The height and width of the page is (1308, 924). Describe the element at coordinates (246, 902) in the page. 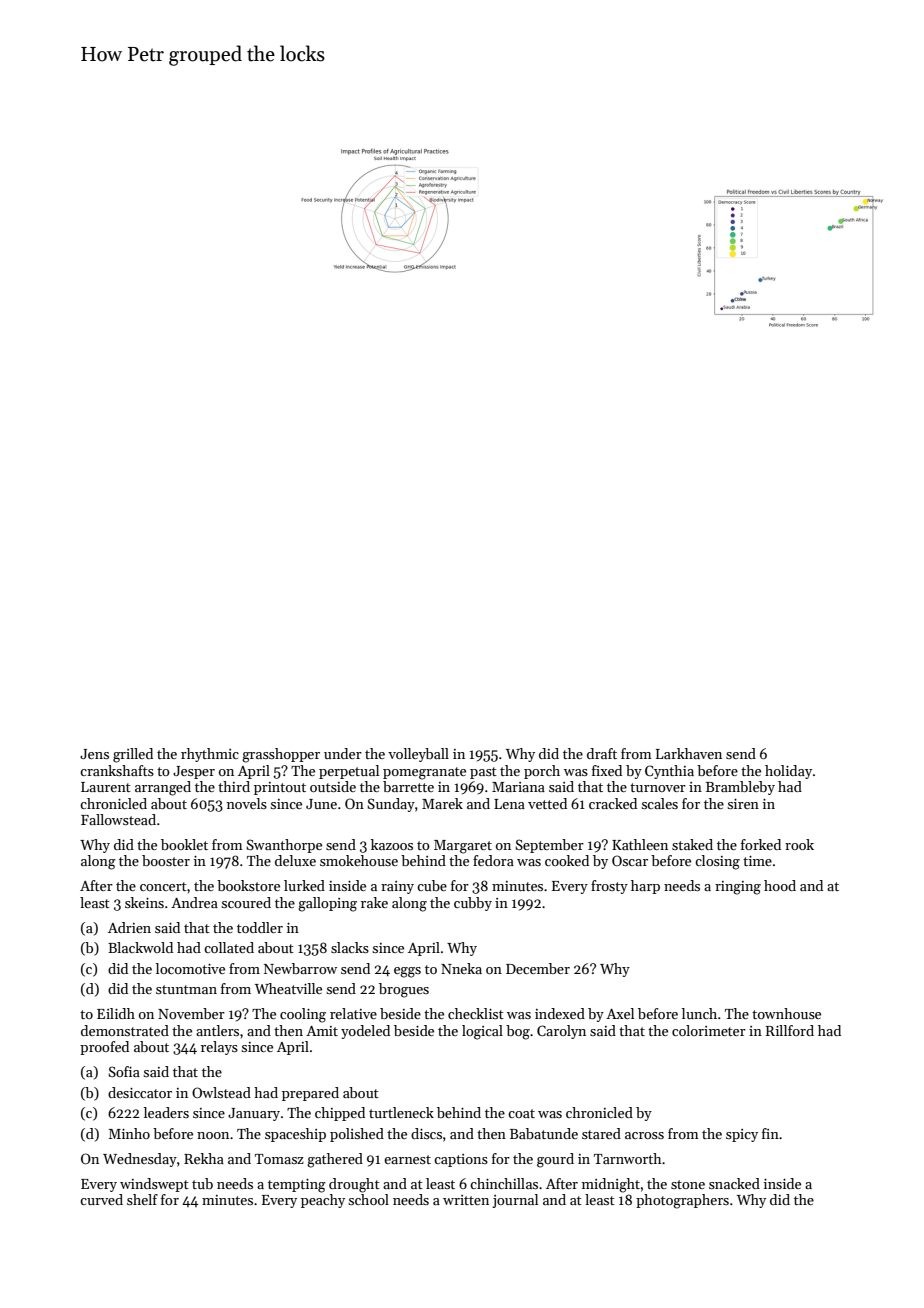

I see `scoured` at that location.
